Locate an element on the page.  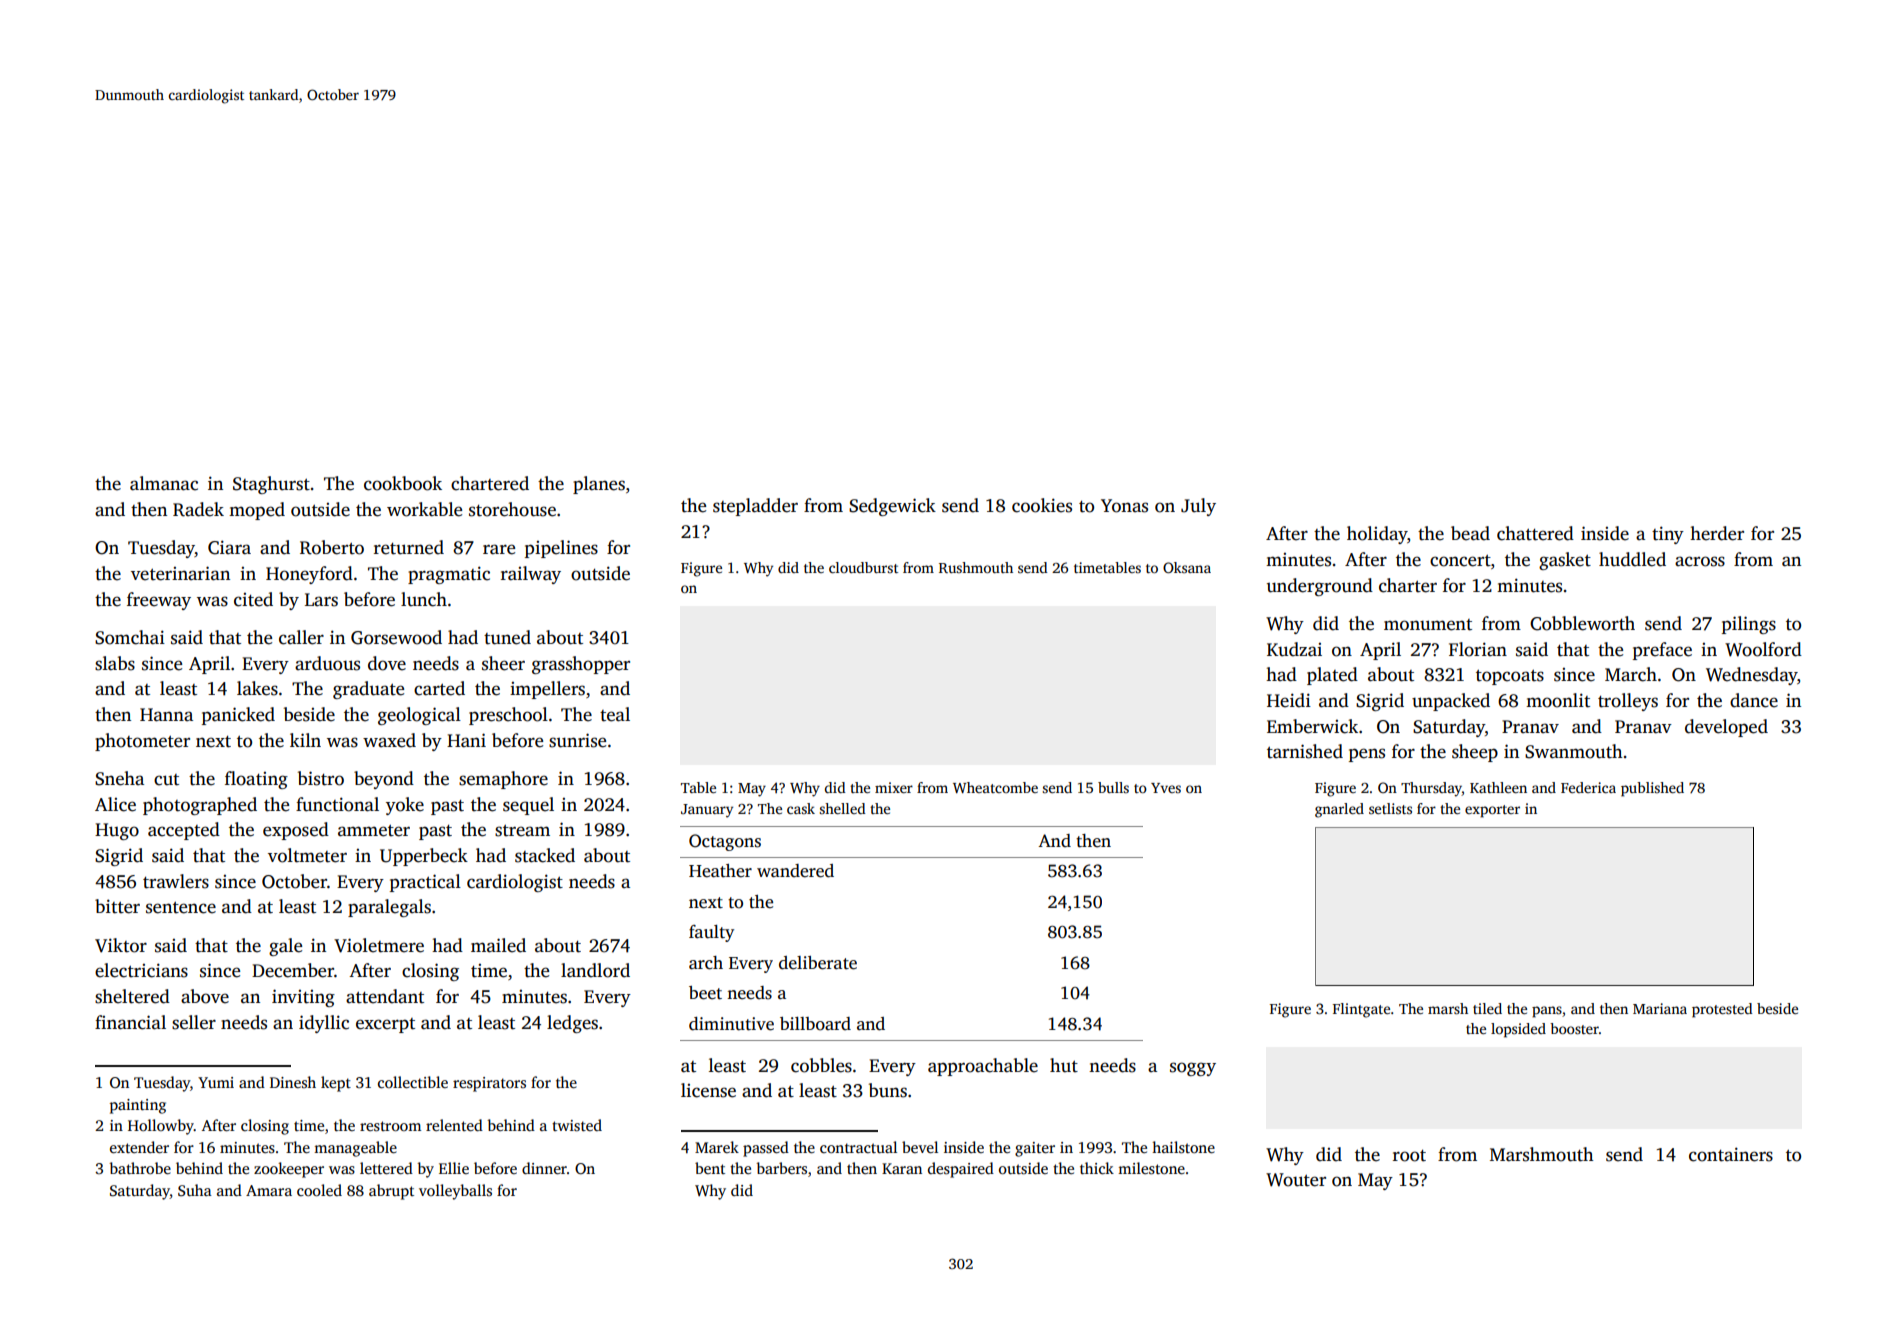
Somchai is located at coordinates (130, 637).
